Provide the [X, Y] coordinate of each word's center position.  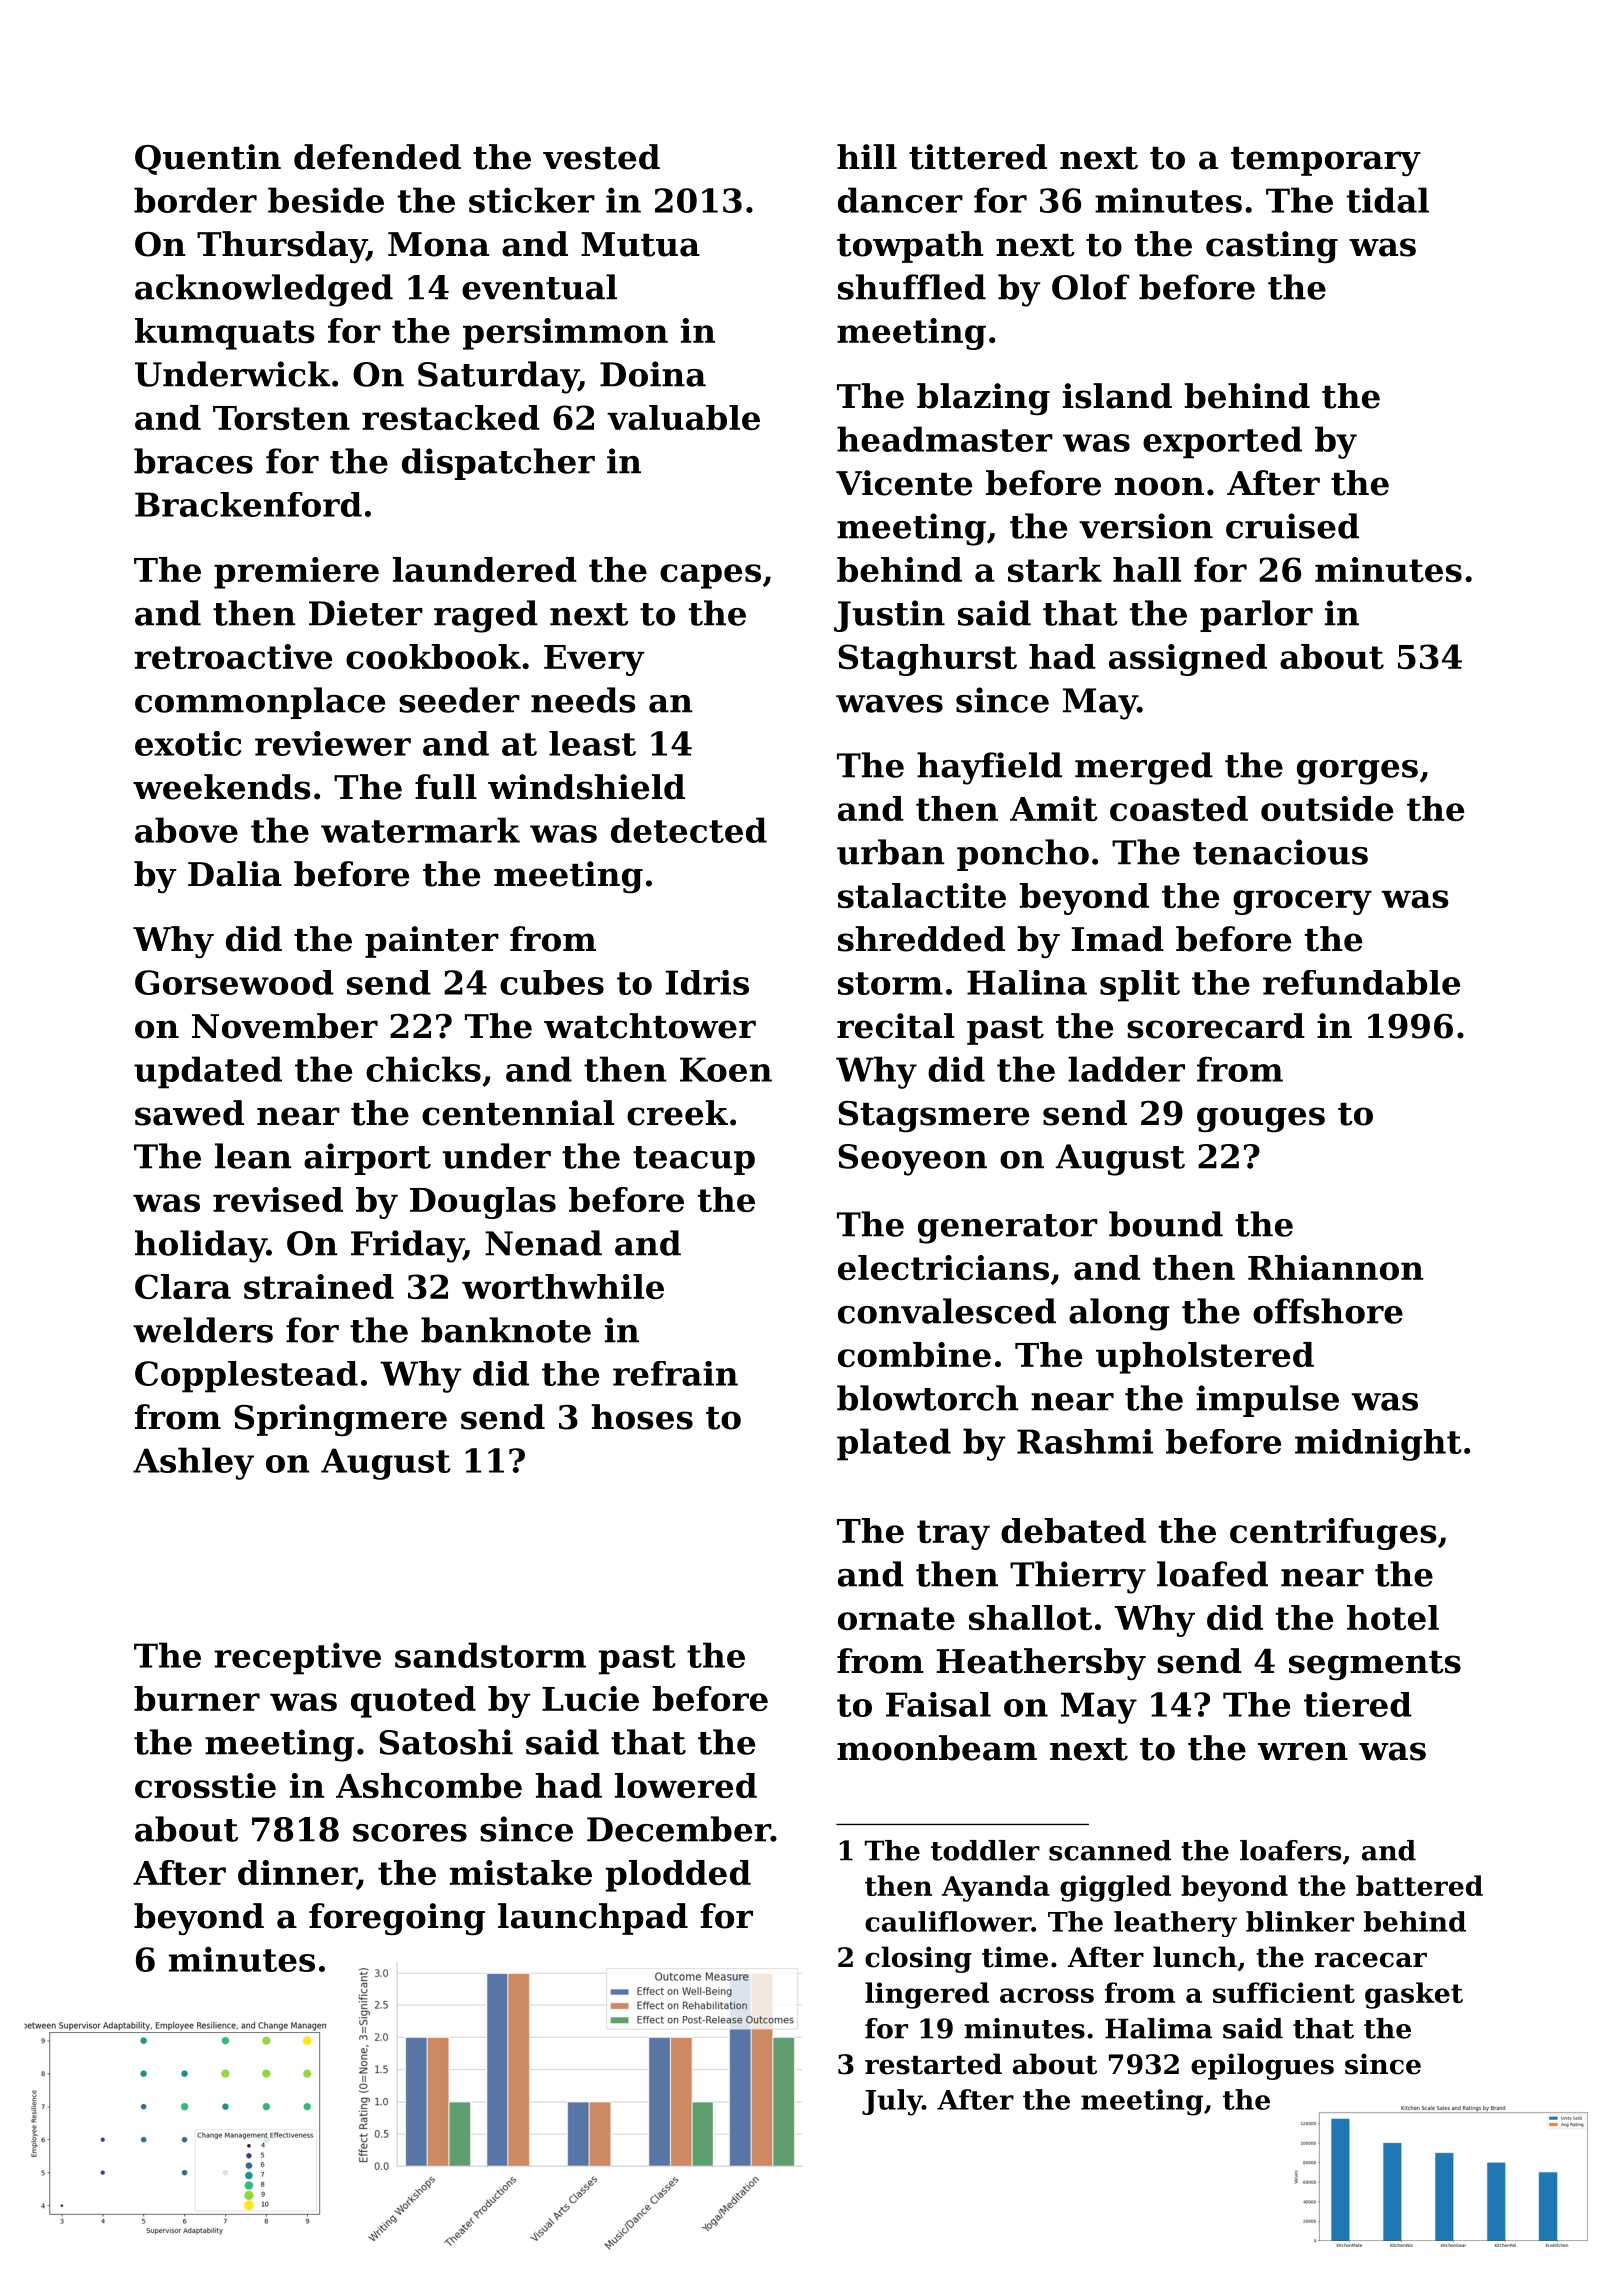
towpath [910, 247]
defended [377, 157]
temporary [1326, 161]
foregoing [397, 1919]
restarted [933, 2064]
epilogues [1262, 2066]
